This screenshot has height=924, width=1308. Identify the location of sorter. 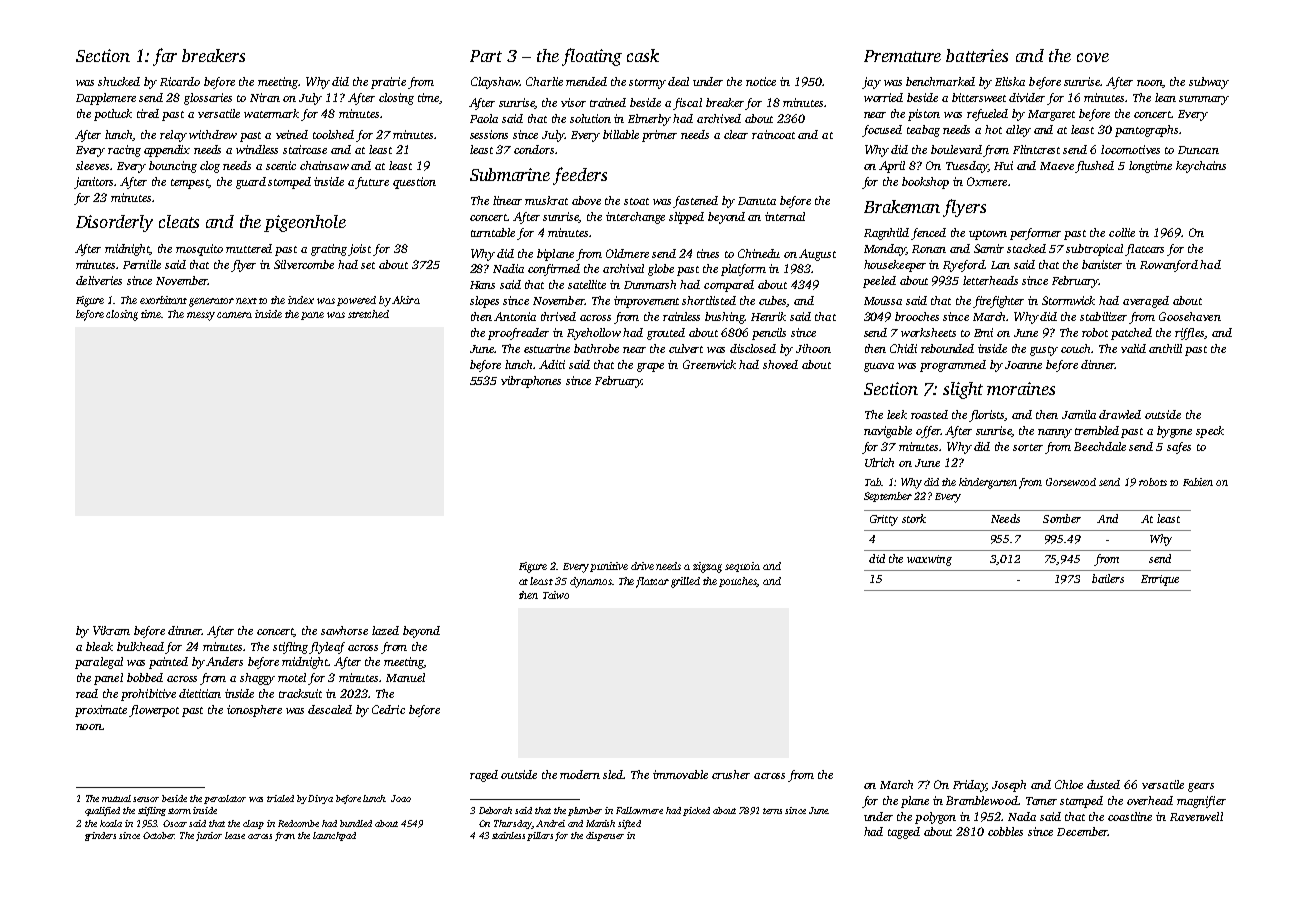
(1028, 447).
